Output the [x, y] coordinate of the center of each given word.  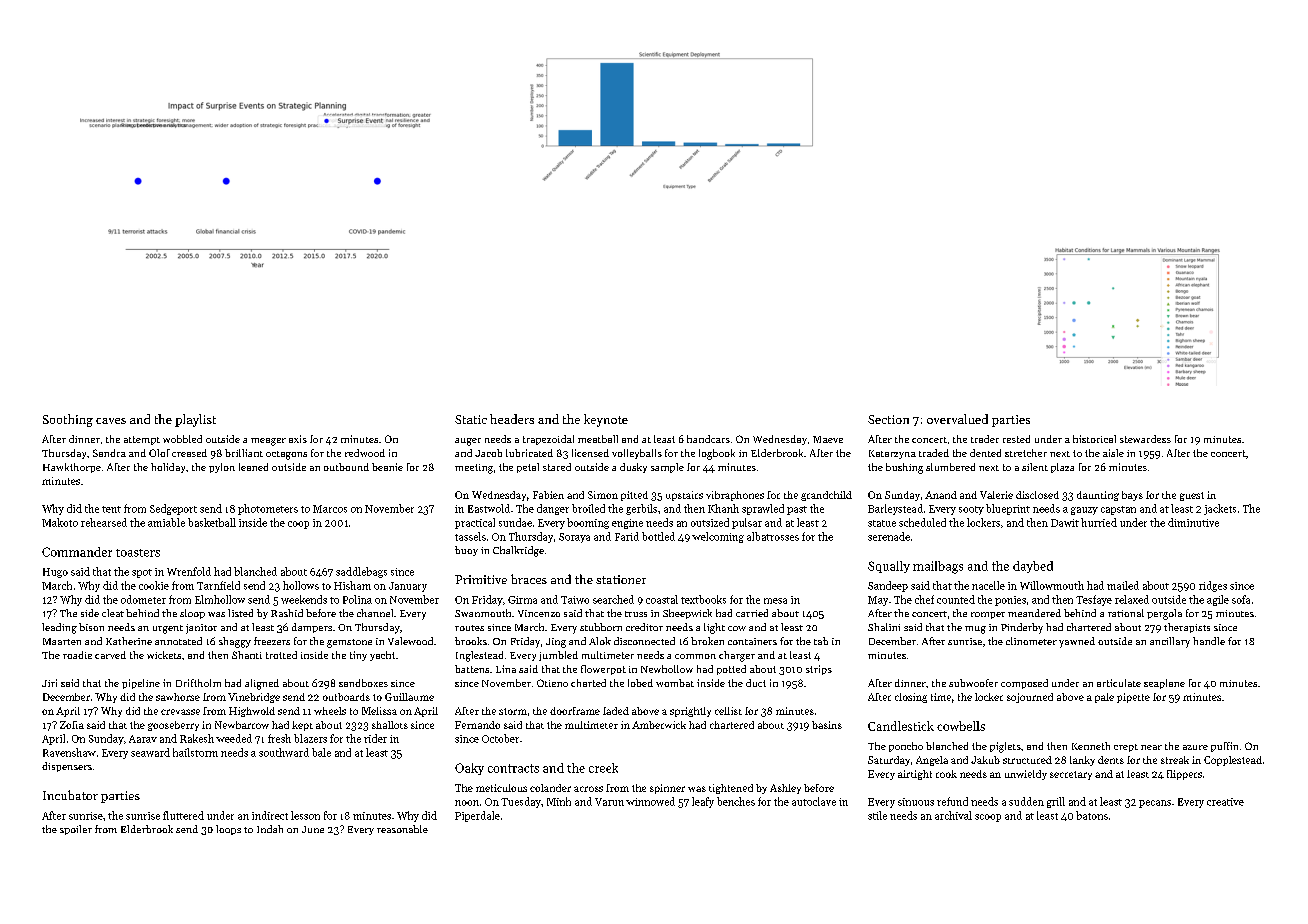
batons [1092, 815]
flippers [1184, 775]
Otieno [552, 683]
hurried [1099, 522]
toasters [138, 553]
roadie [77, 655]
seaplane [1164, 684]
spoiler [76, 830]
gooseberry [173, 726]
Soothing [68, 420]
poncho [906, 747]
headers [512, 419]
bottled [658, 536]
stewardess [1145, 439]
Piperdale [477, 816]
